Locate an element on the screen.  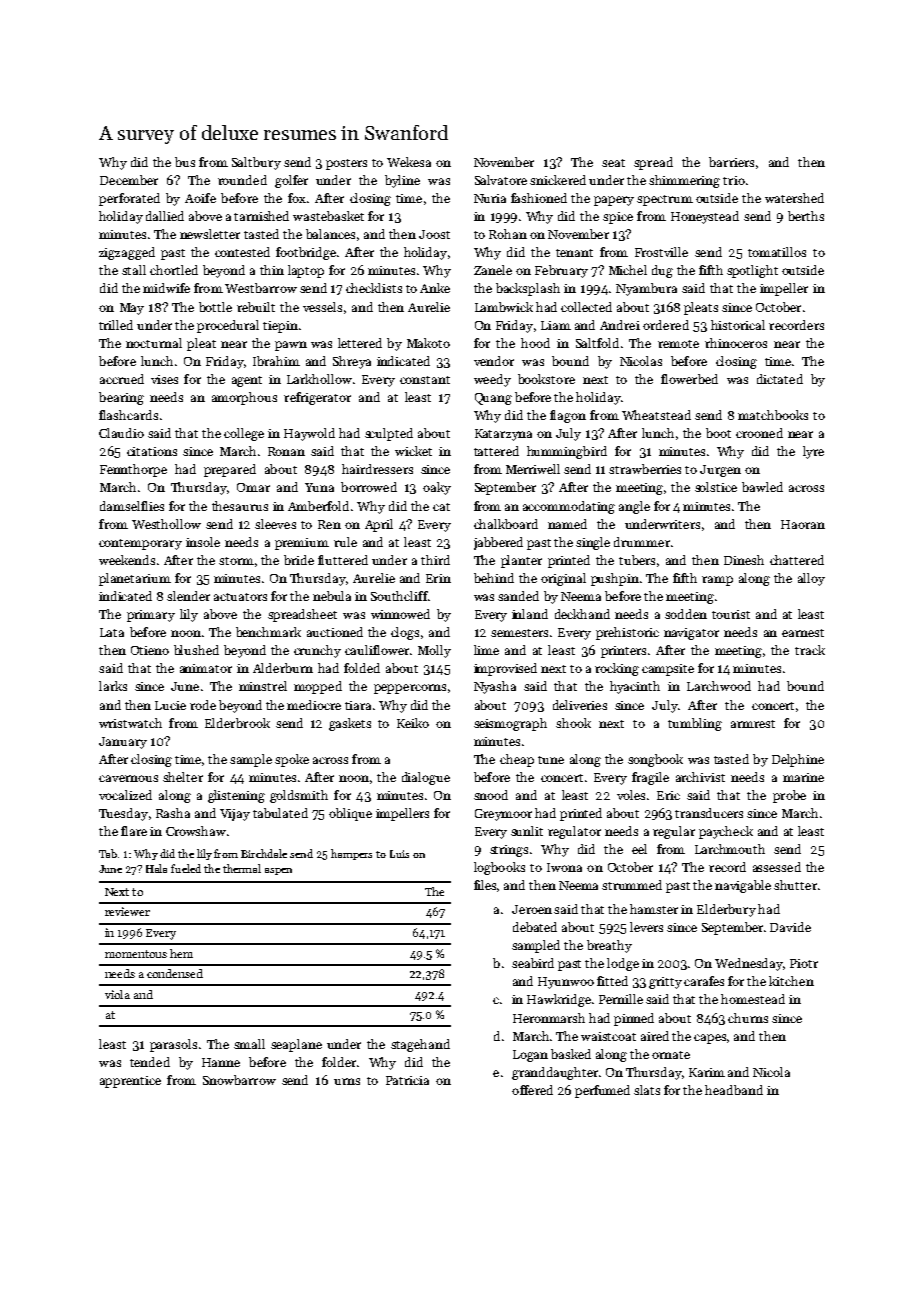
posters is located at coordinates (346, 164).
